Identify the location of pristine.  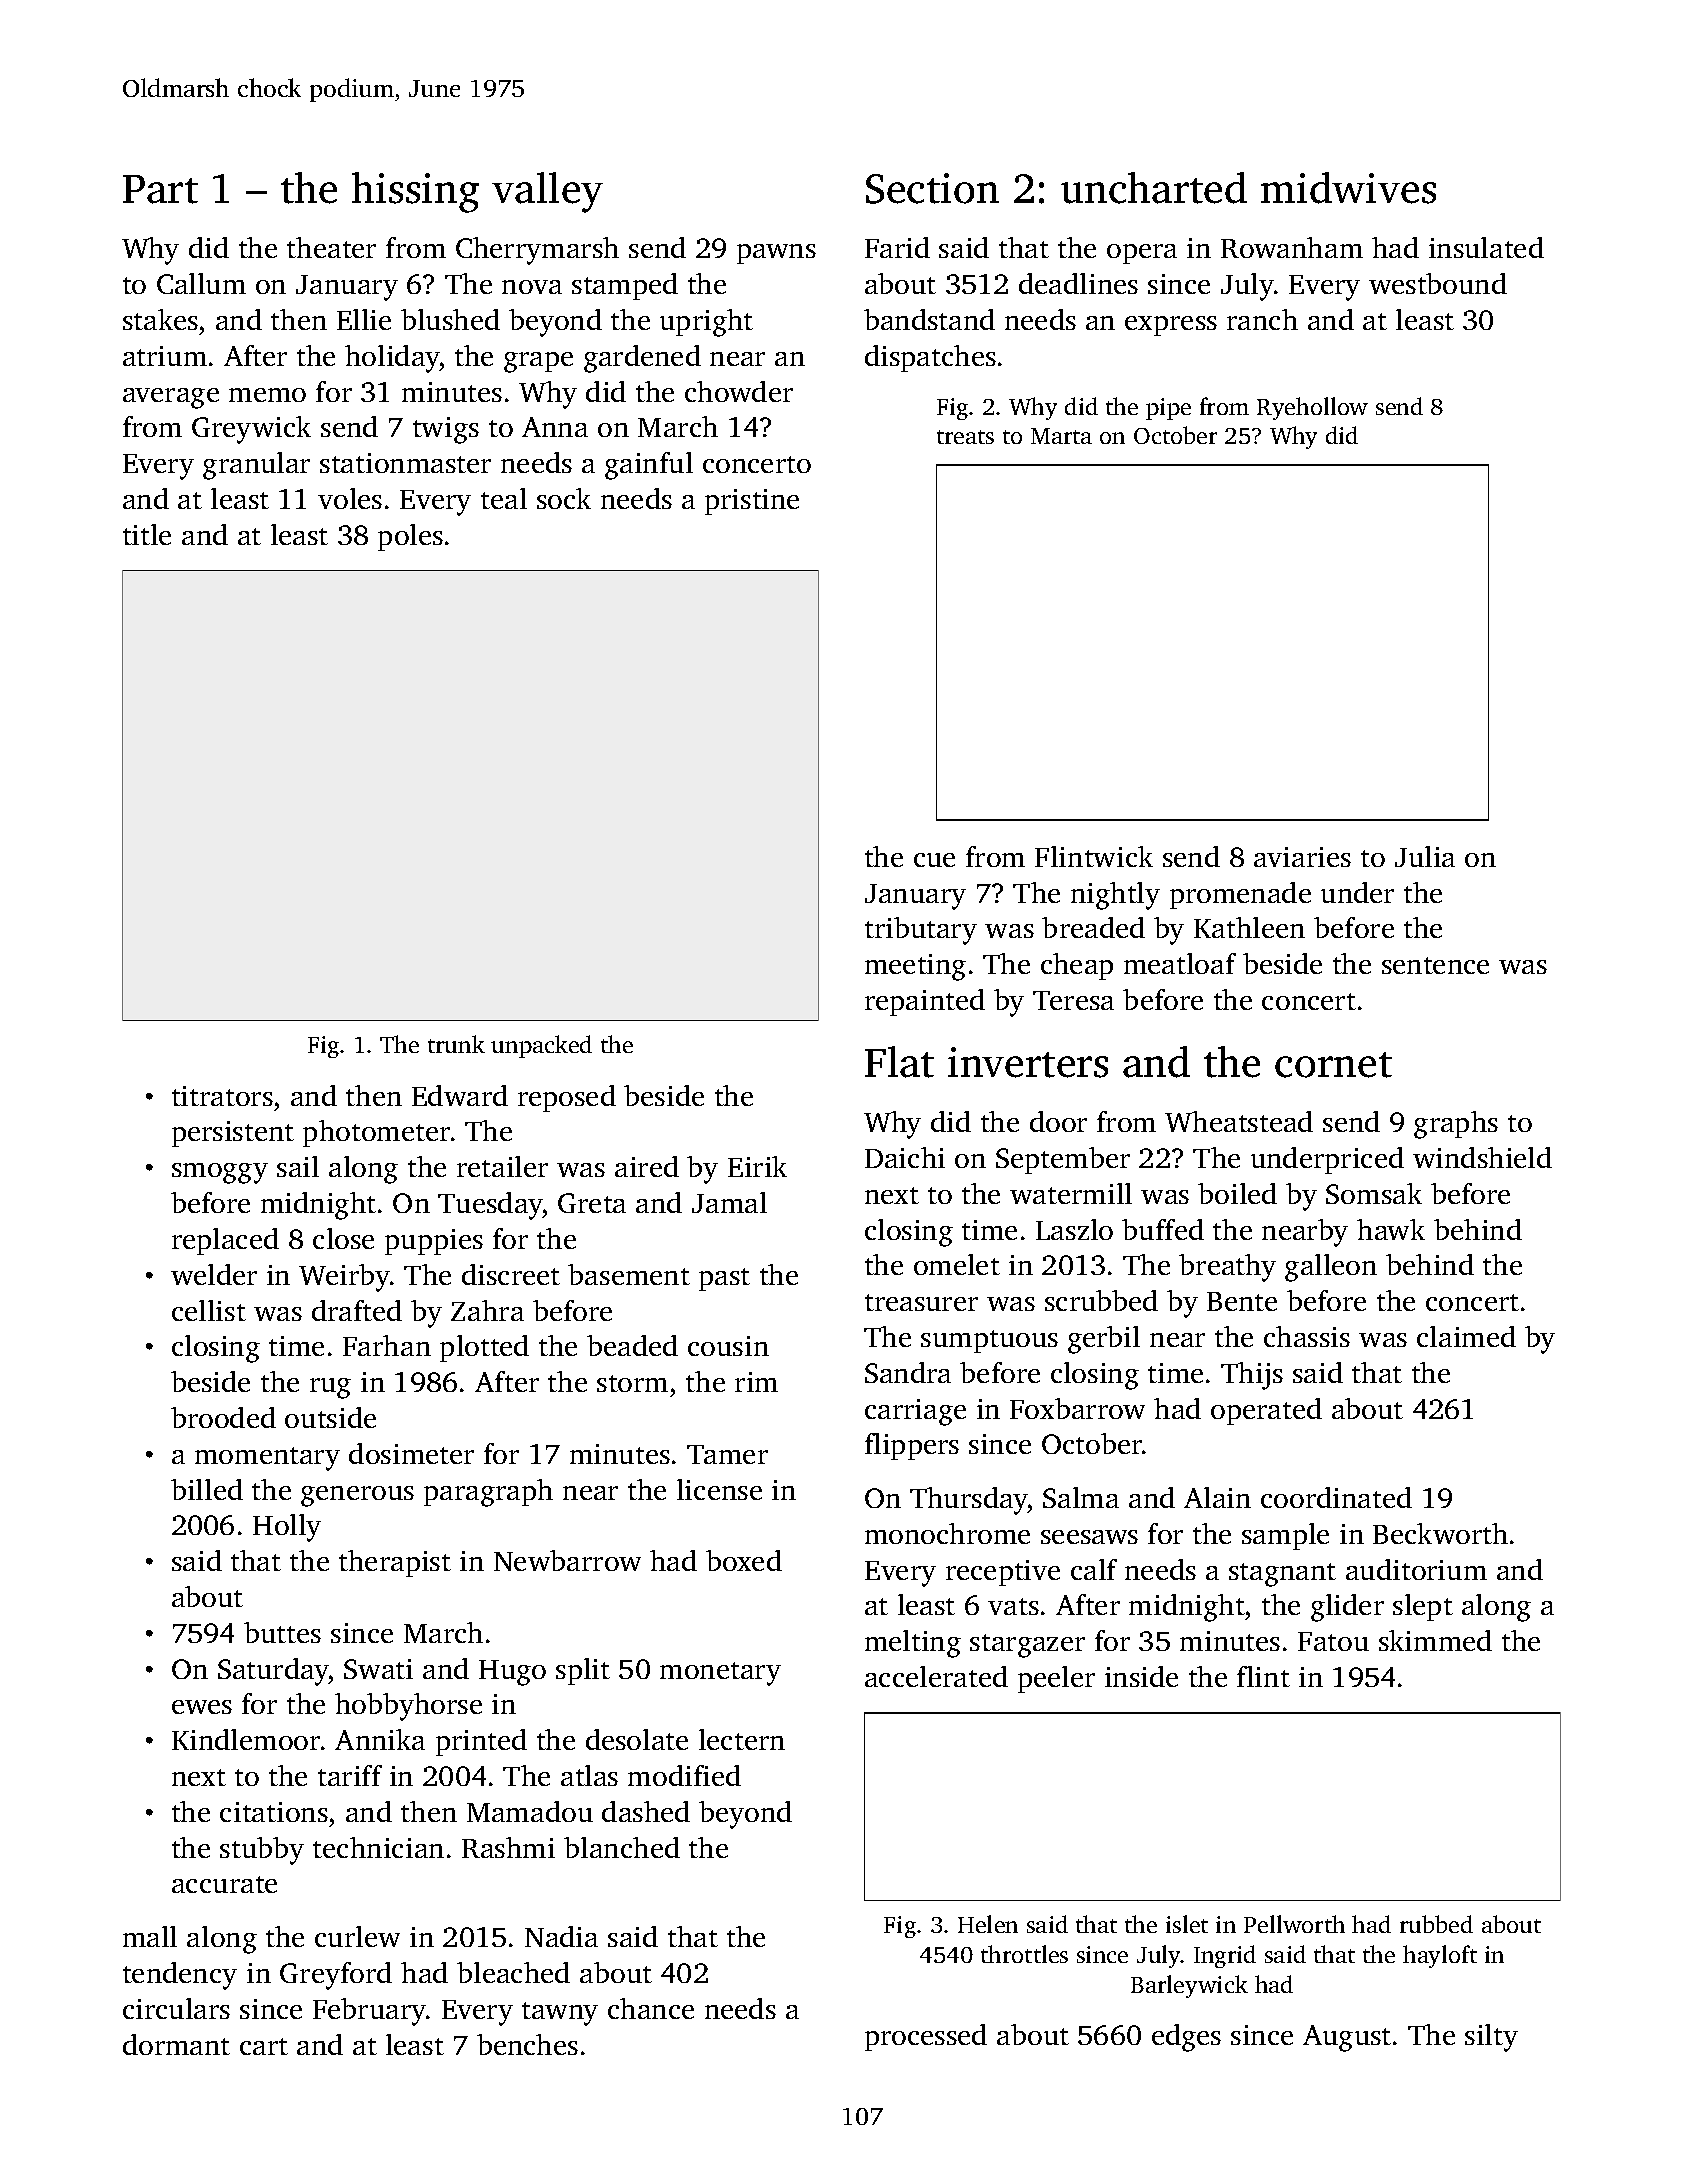
(752, 502).
